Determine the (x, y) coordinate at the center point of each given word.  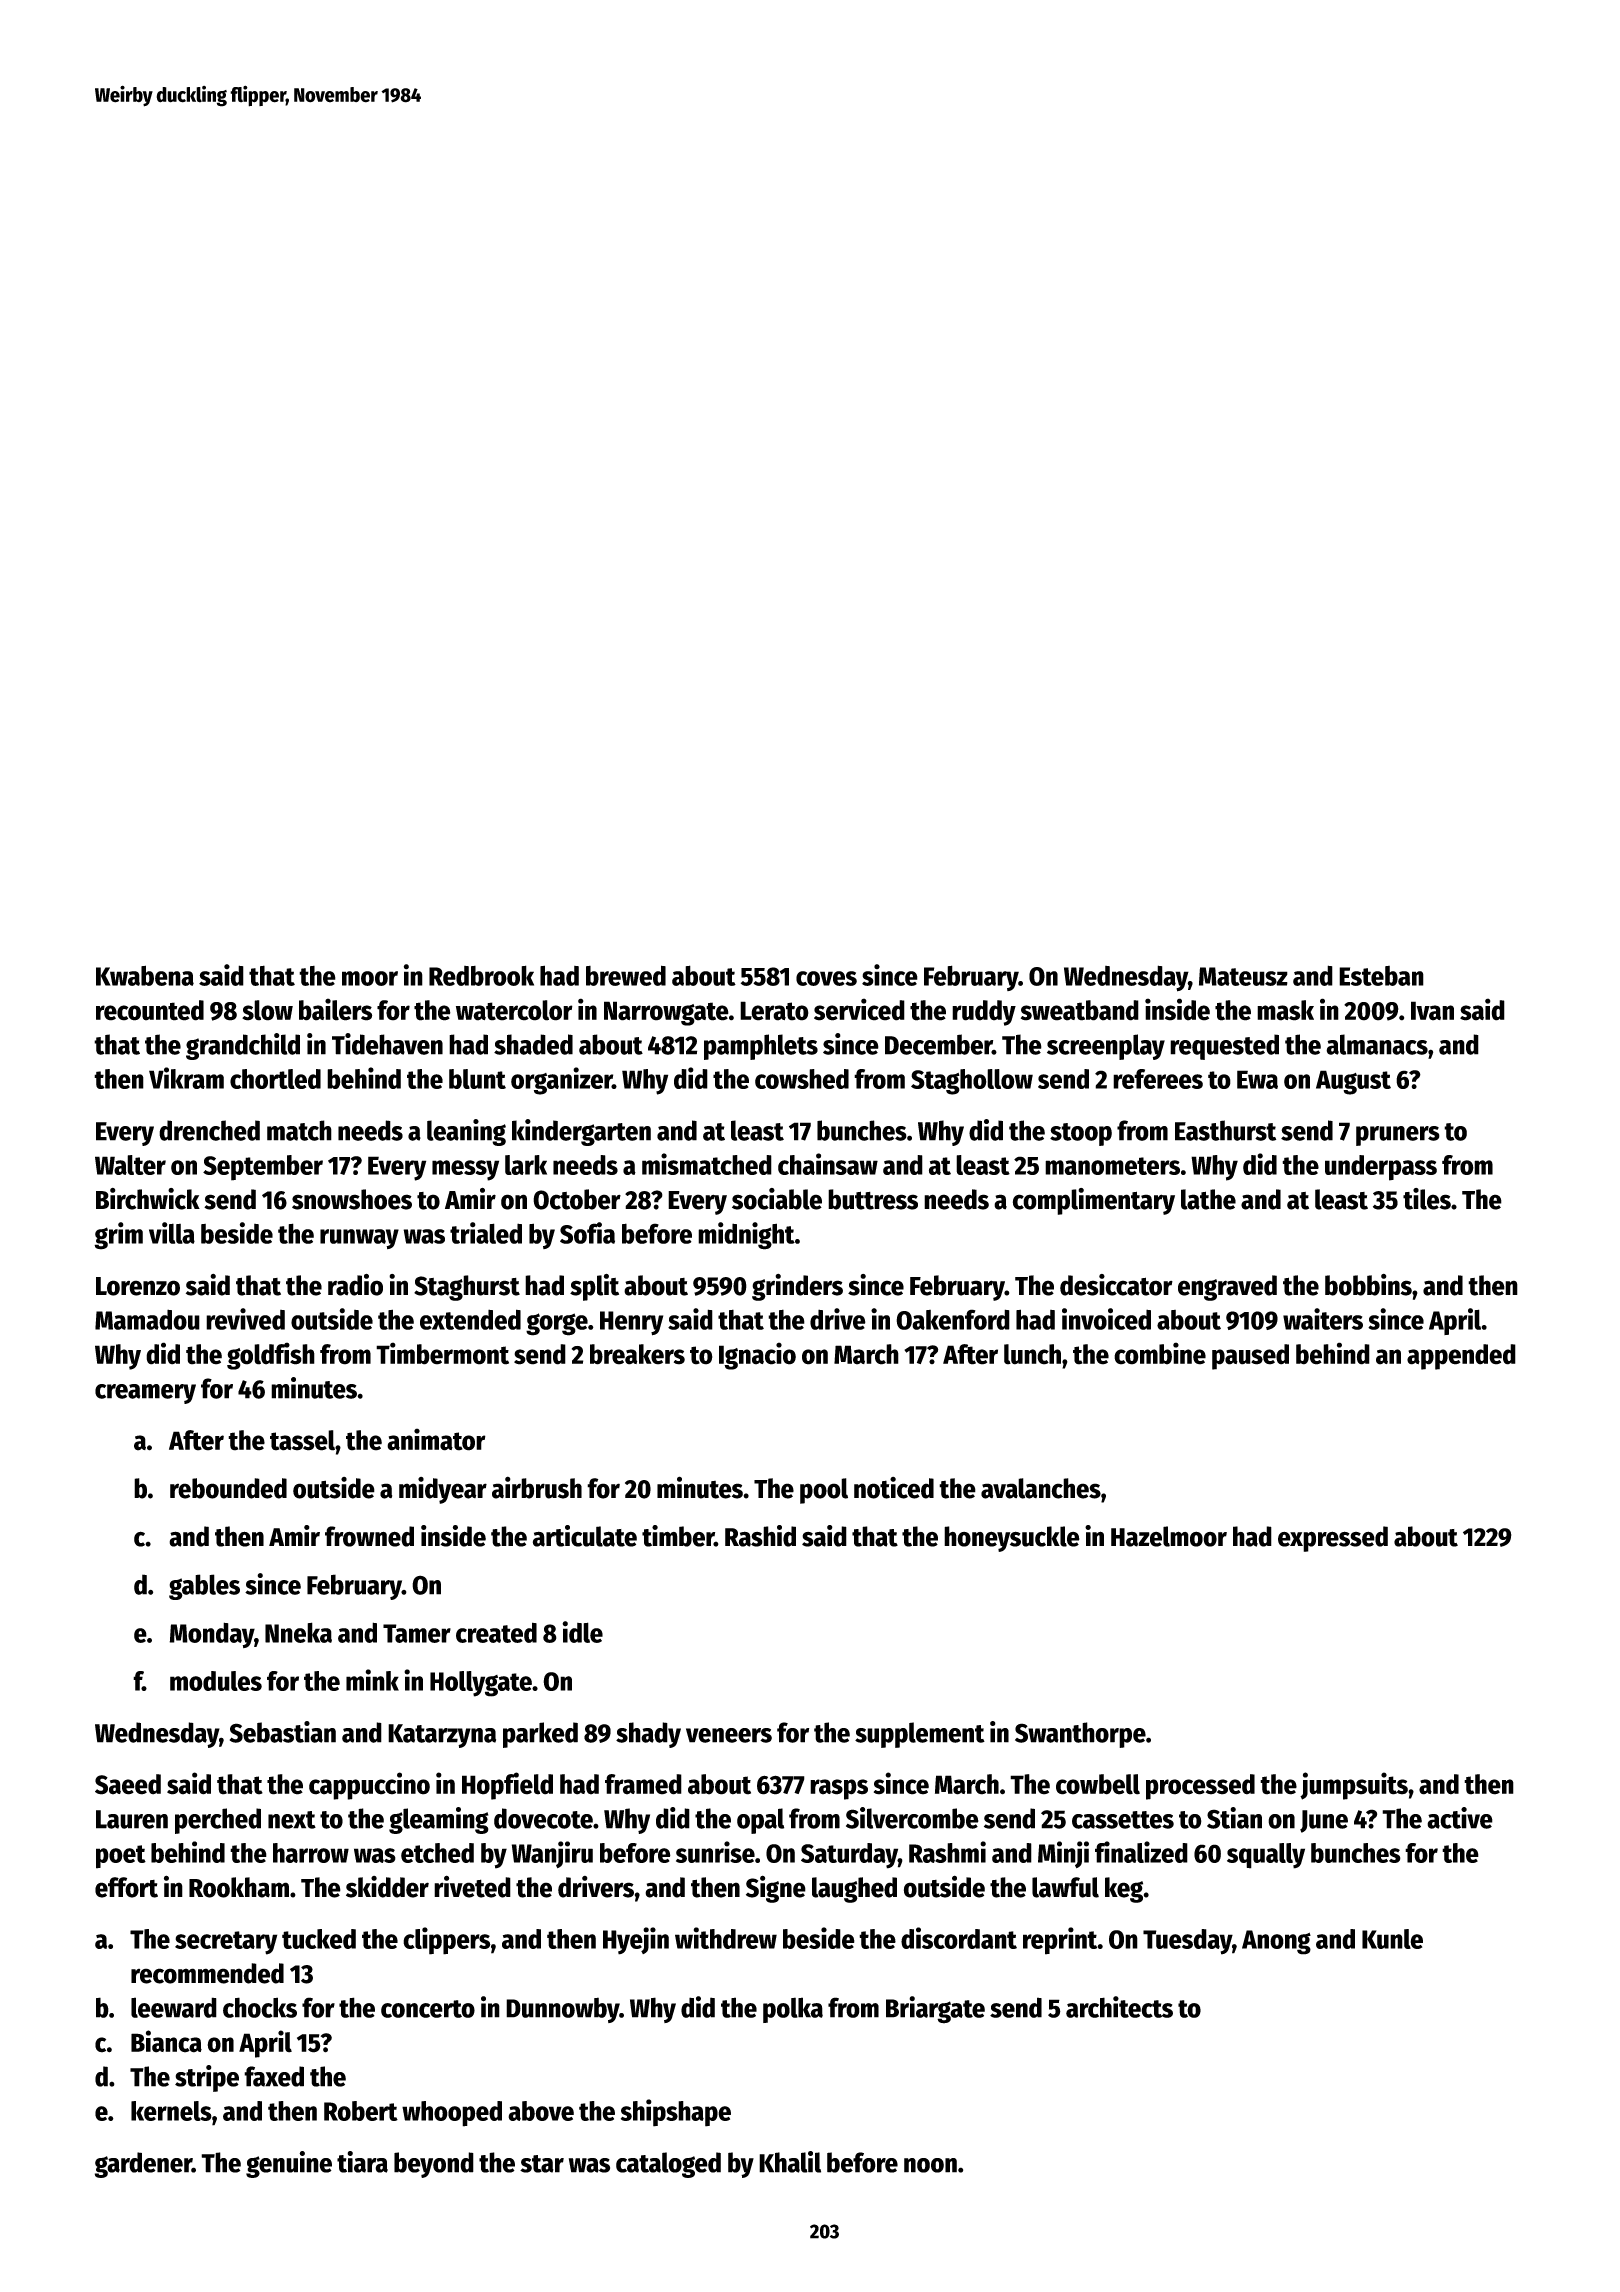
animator (436, 1439)
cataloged (668, 2165)
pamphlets (761, 1047)
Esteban (1381, 976)
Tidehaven (387, 1044)
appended (1461, 1357)
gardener (143, 2165)
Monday (211, 1635)
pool (824, 1491)
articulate (585, 1536)
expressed (1333, 1539)
